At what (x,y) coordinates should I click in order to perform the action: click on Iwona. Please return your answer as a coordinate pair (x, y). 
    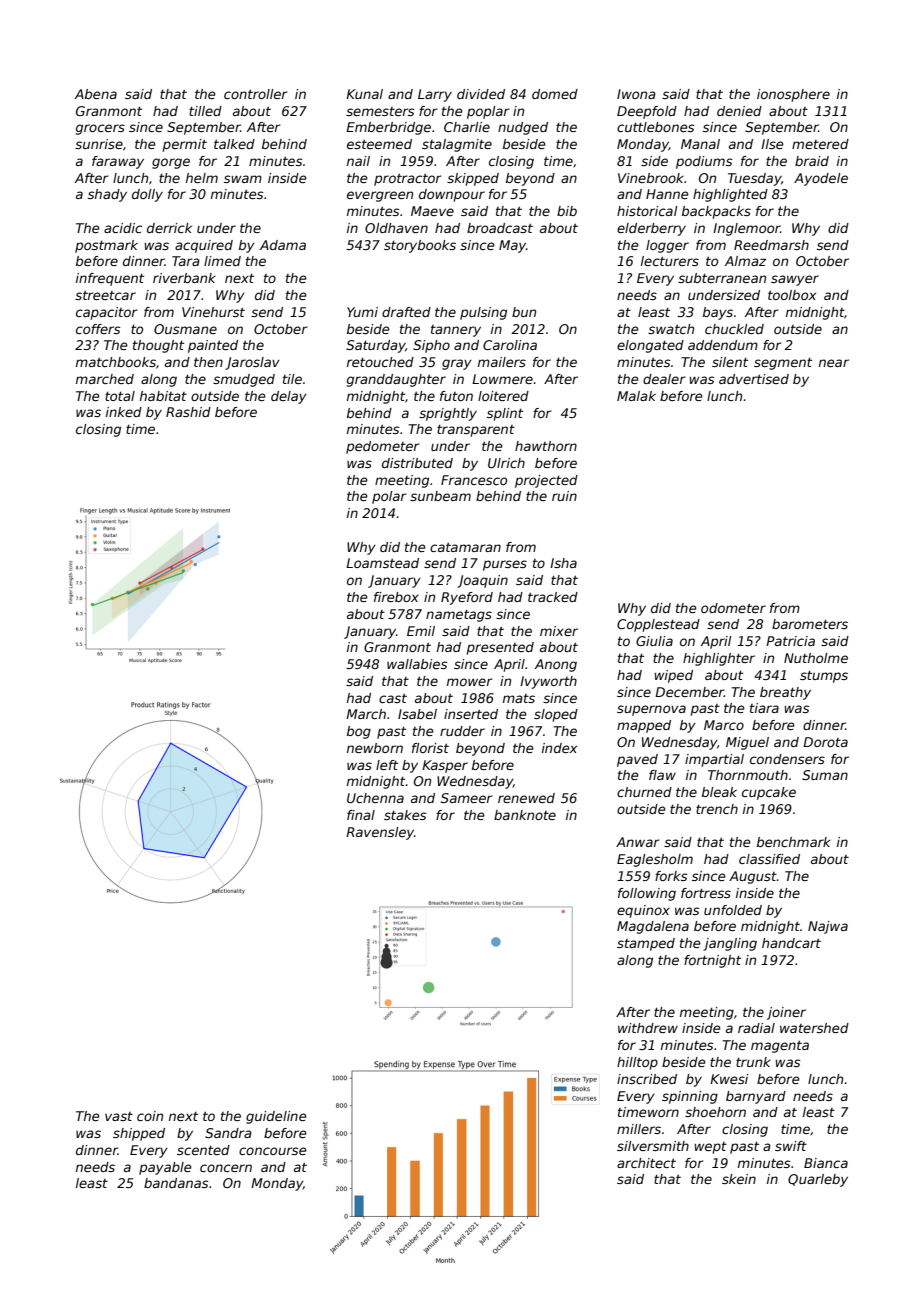
    Looking at the image, I should click on (636, 94).
